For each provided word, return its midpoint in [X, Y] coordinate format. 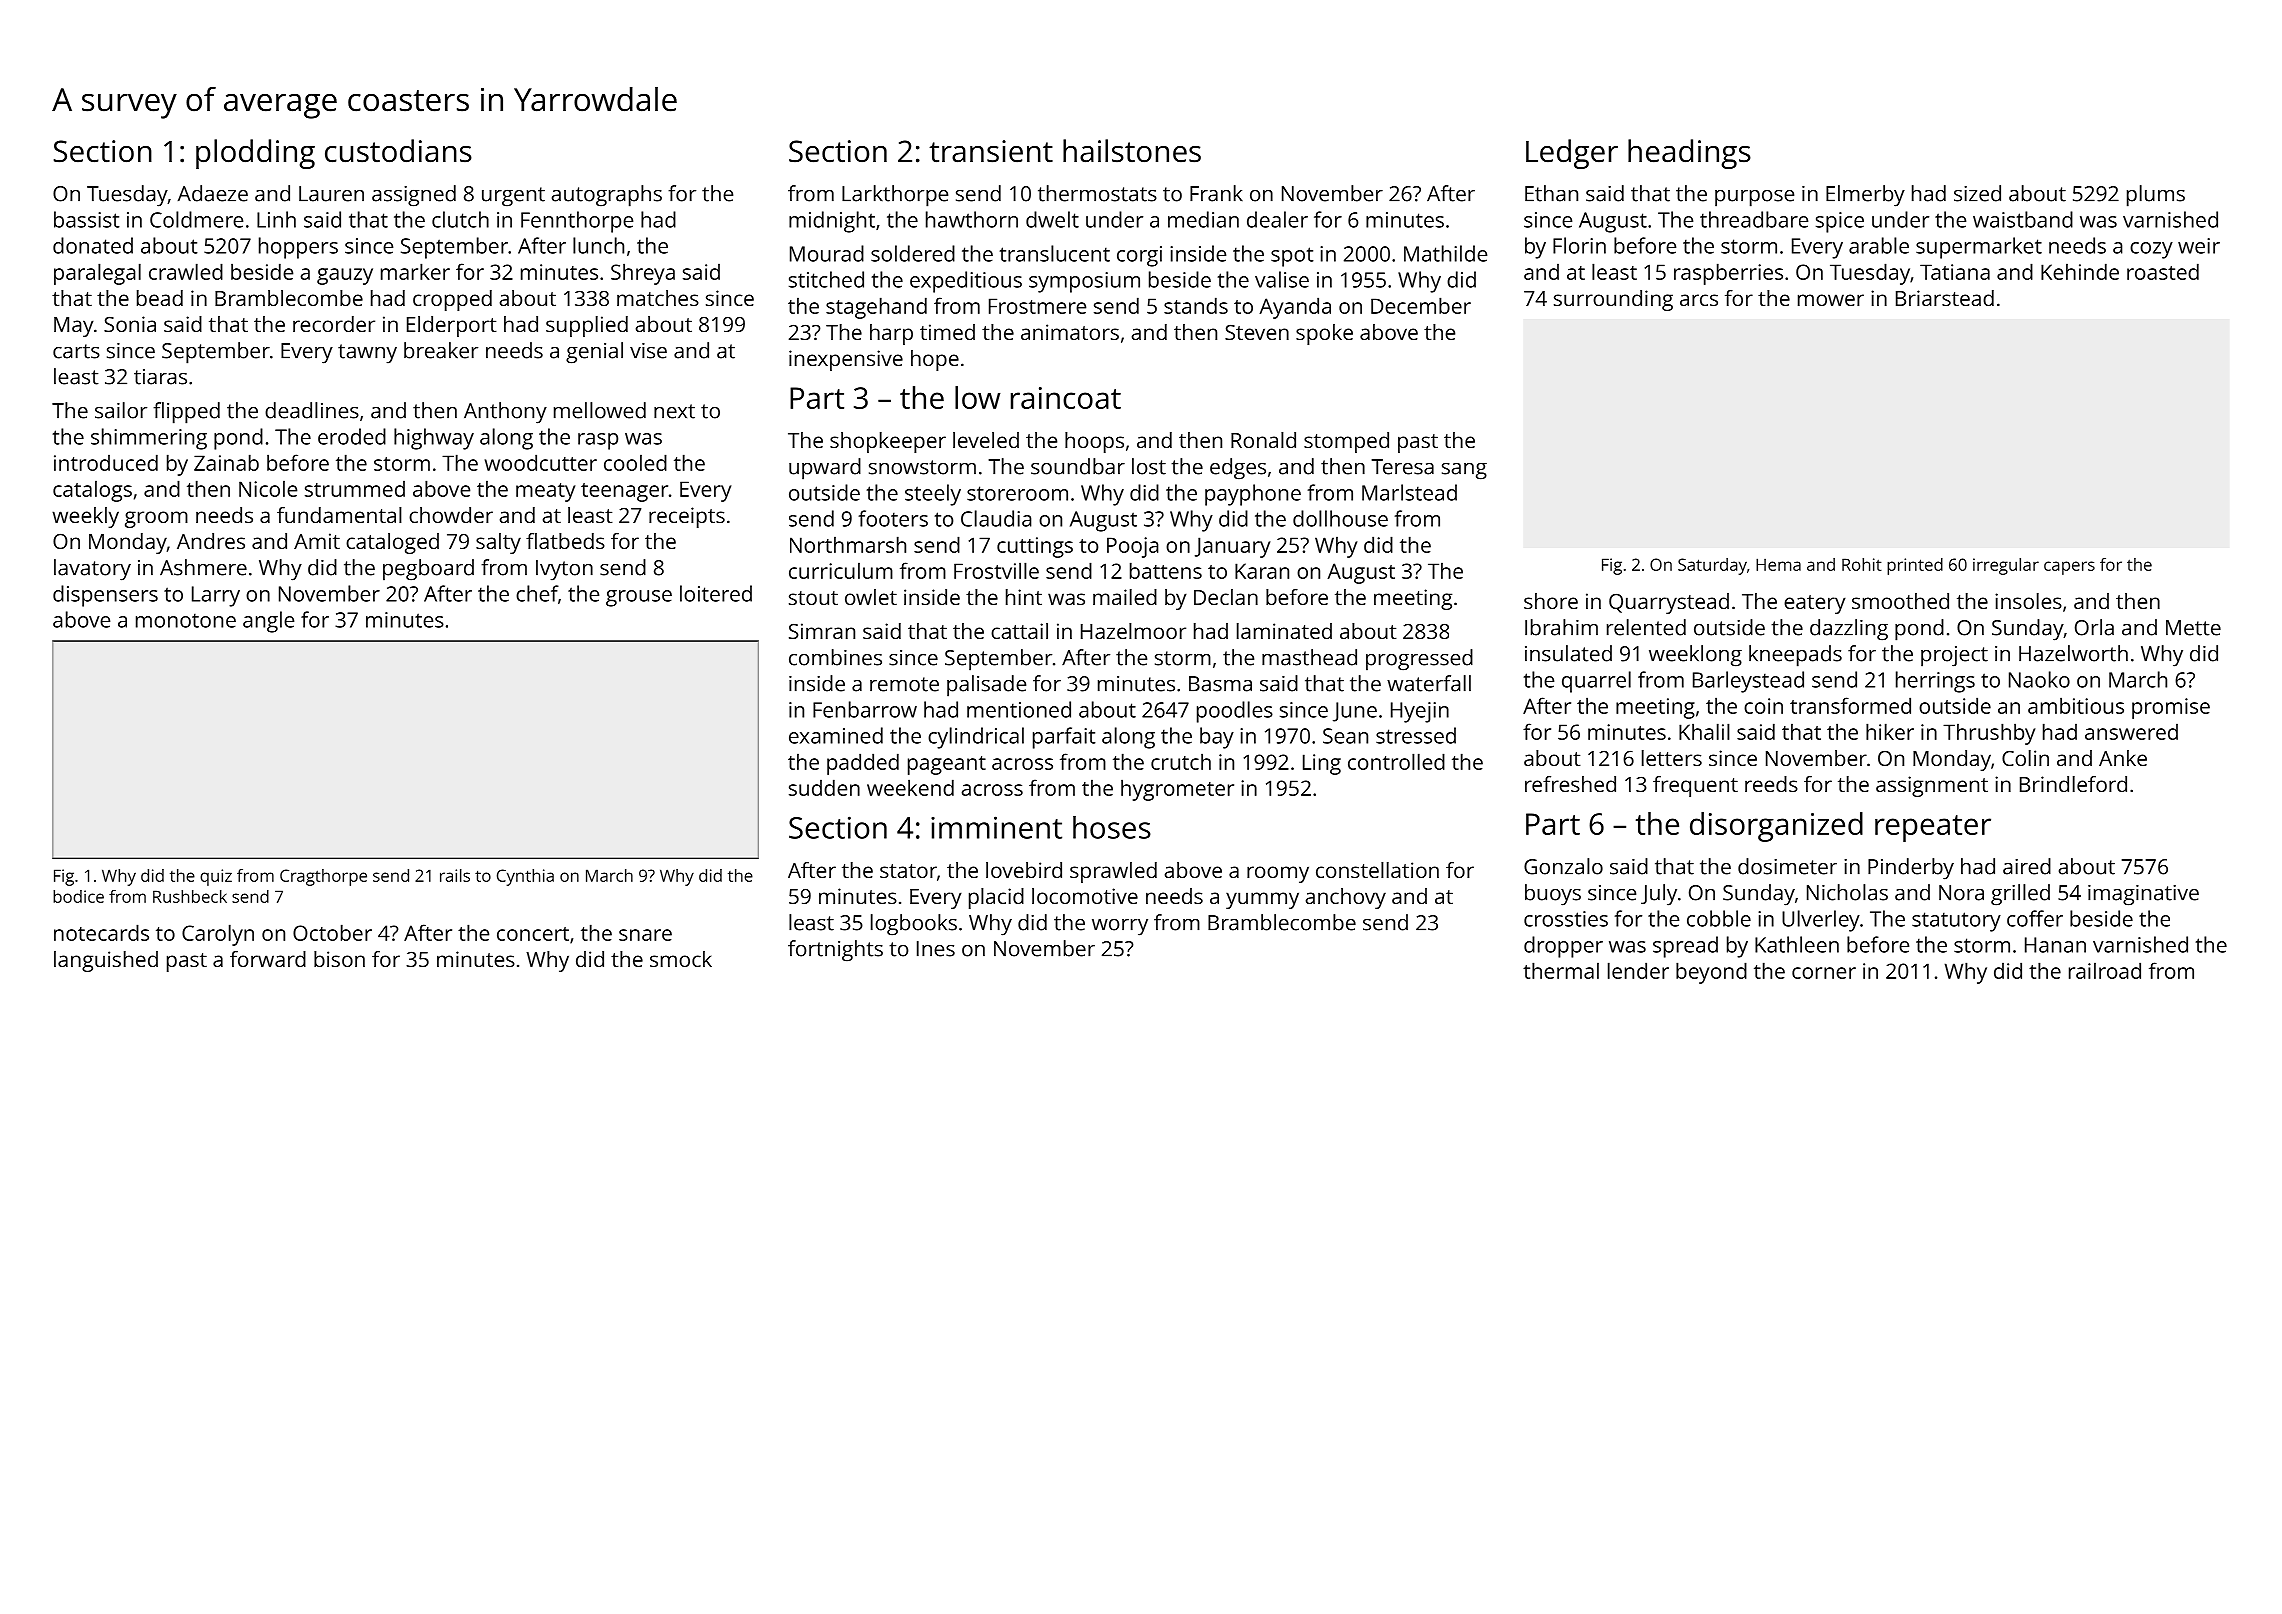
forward [268, 959]
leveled [986, 440]
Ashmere [203, 567]
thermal [1561, 970]
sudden [824, 787]
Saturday [1712, 566]
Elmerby [1865, 196]
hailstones [1132, 151]
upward [825, 469]
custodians [398, 151]
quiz [216, 877]
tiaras [160, 377]
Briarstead [1945, 298]
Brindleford [2073, 784]
